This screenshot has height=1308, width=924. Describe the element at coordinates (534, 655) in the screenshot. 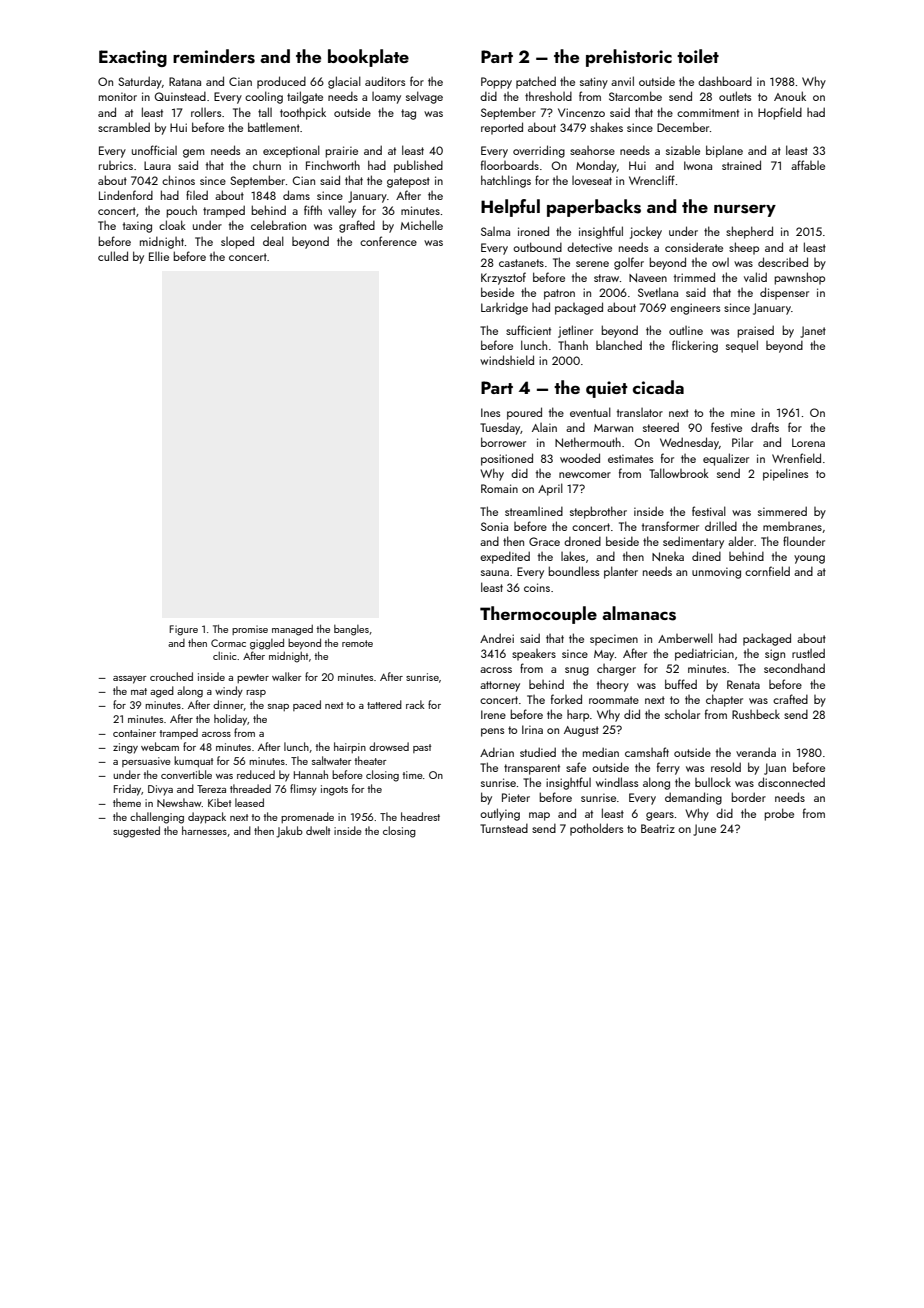

I see `speakers` at that location.
